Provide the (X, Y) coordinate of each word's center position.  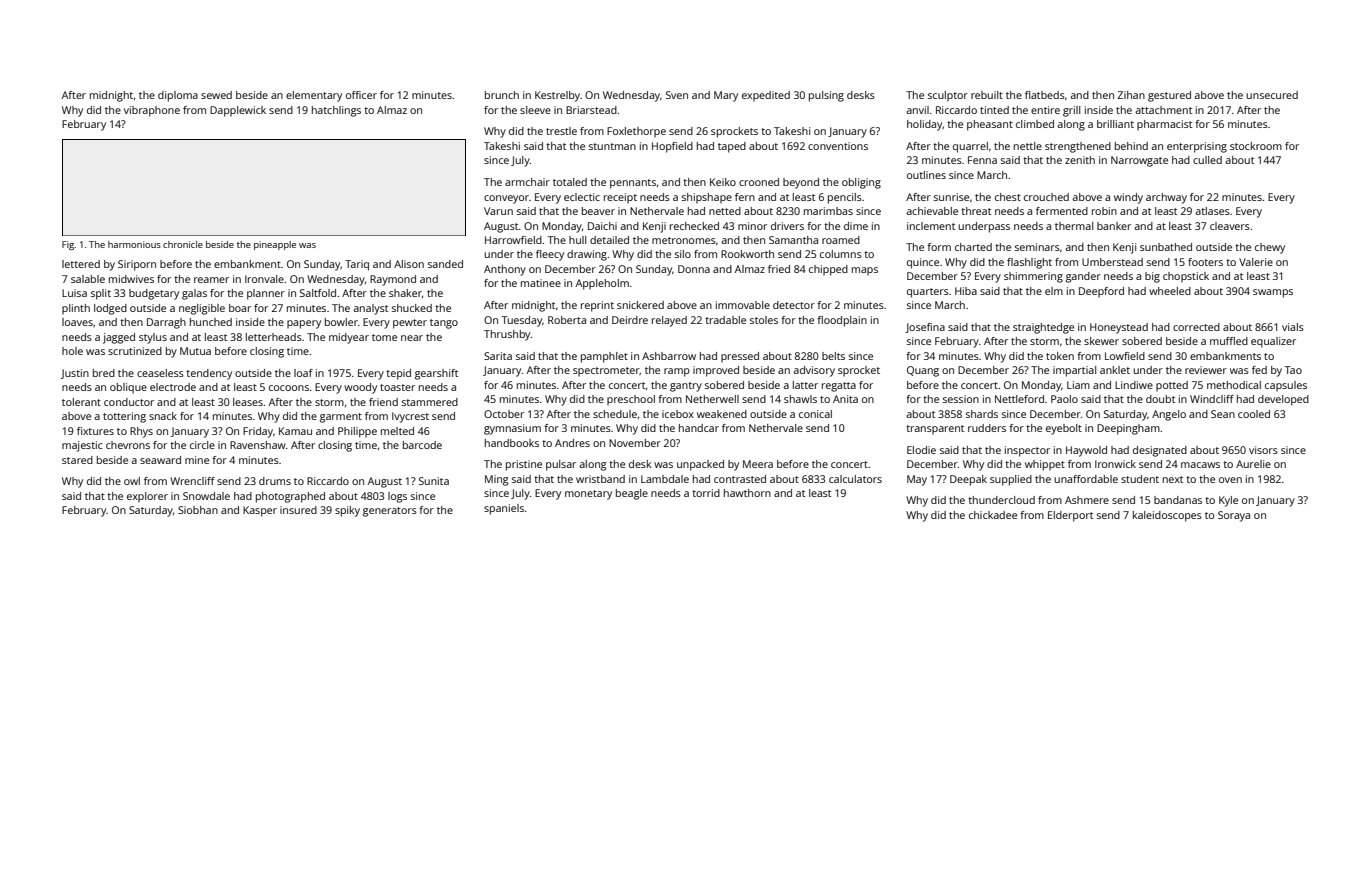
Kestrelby (557, 96)
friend (383, 402)
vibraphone (152, 111)
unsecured (1272, 95)
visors (1263, 450)
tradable (725, 320)
